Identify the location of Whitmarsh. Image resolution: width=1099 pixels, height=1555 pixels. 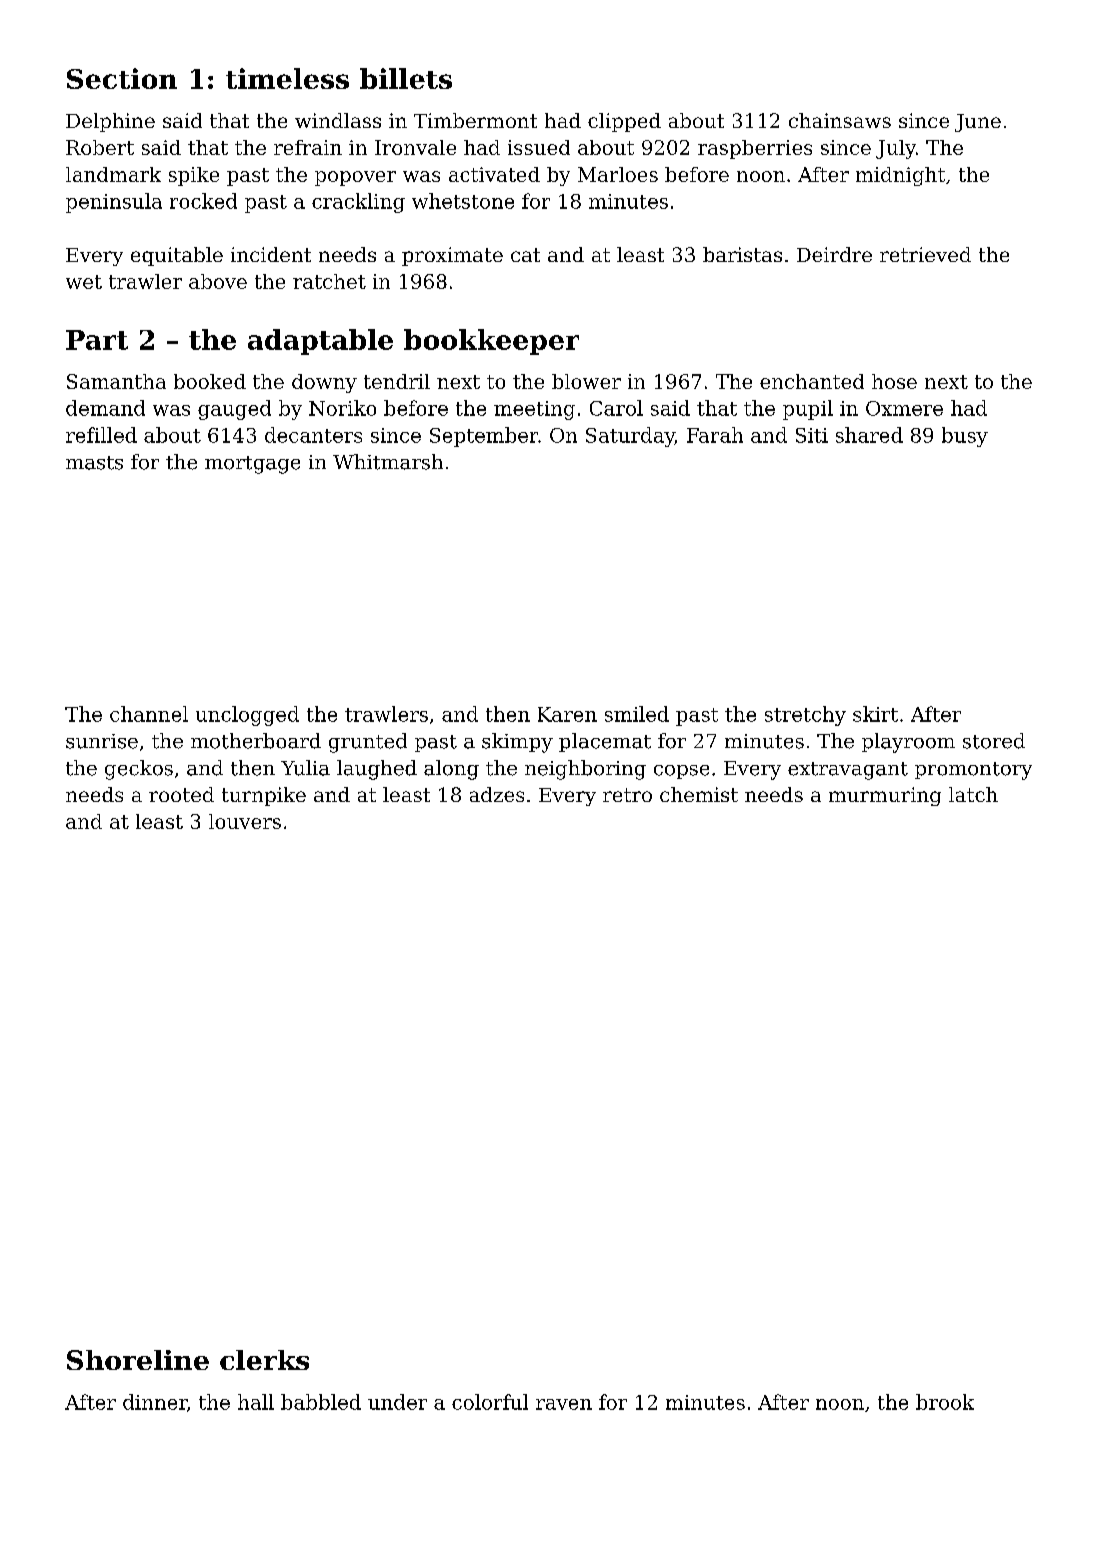
(388, 462).
